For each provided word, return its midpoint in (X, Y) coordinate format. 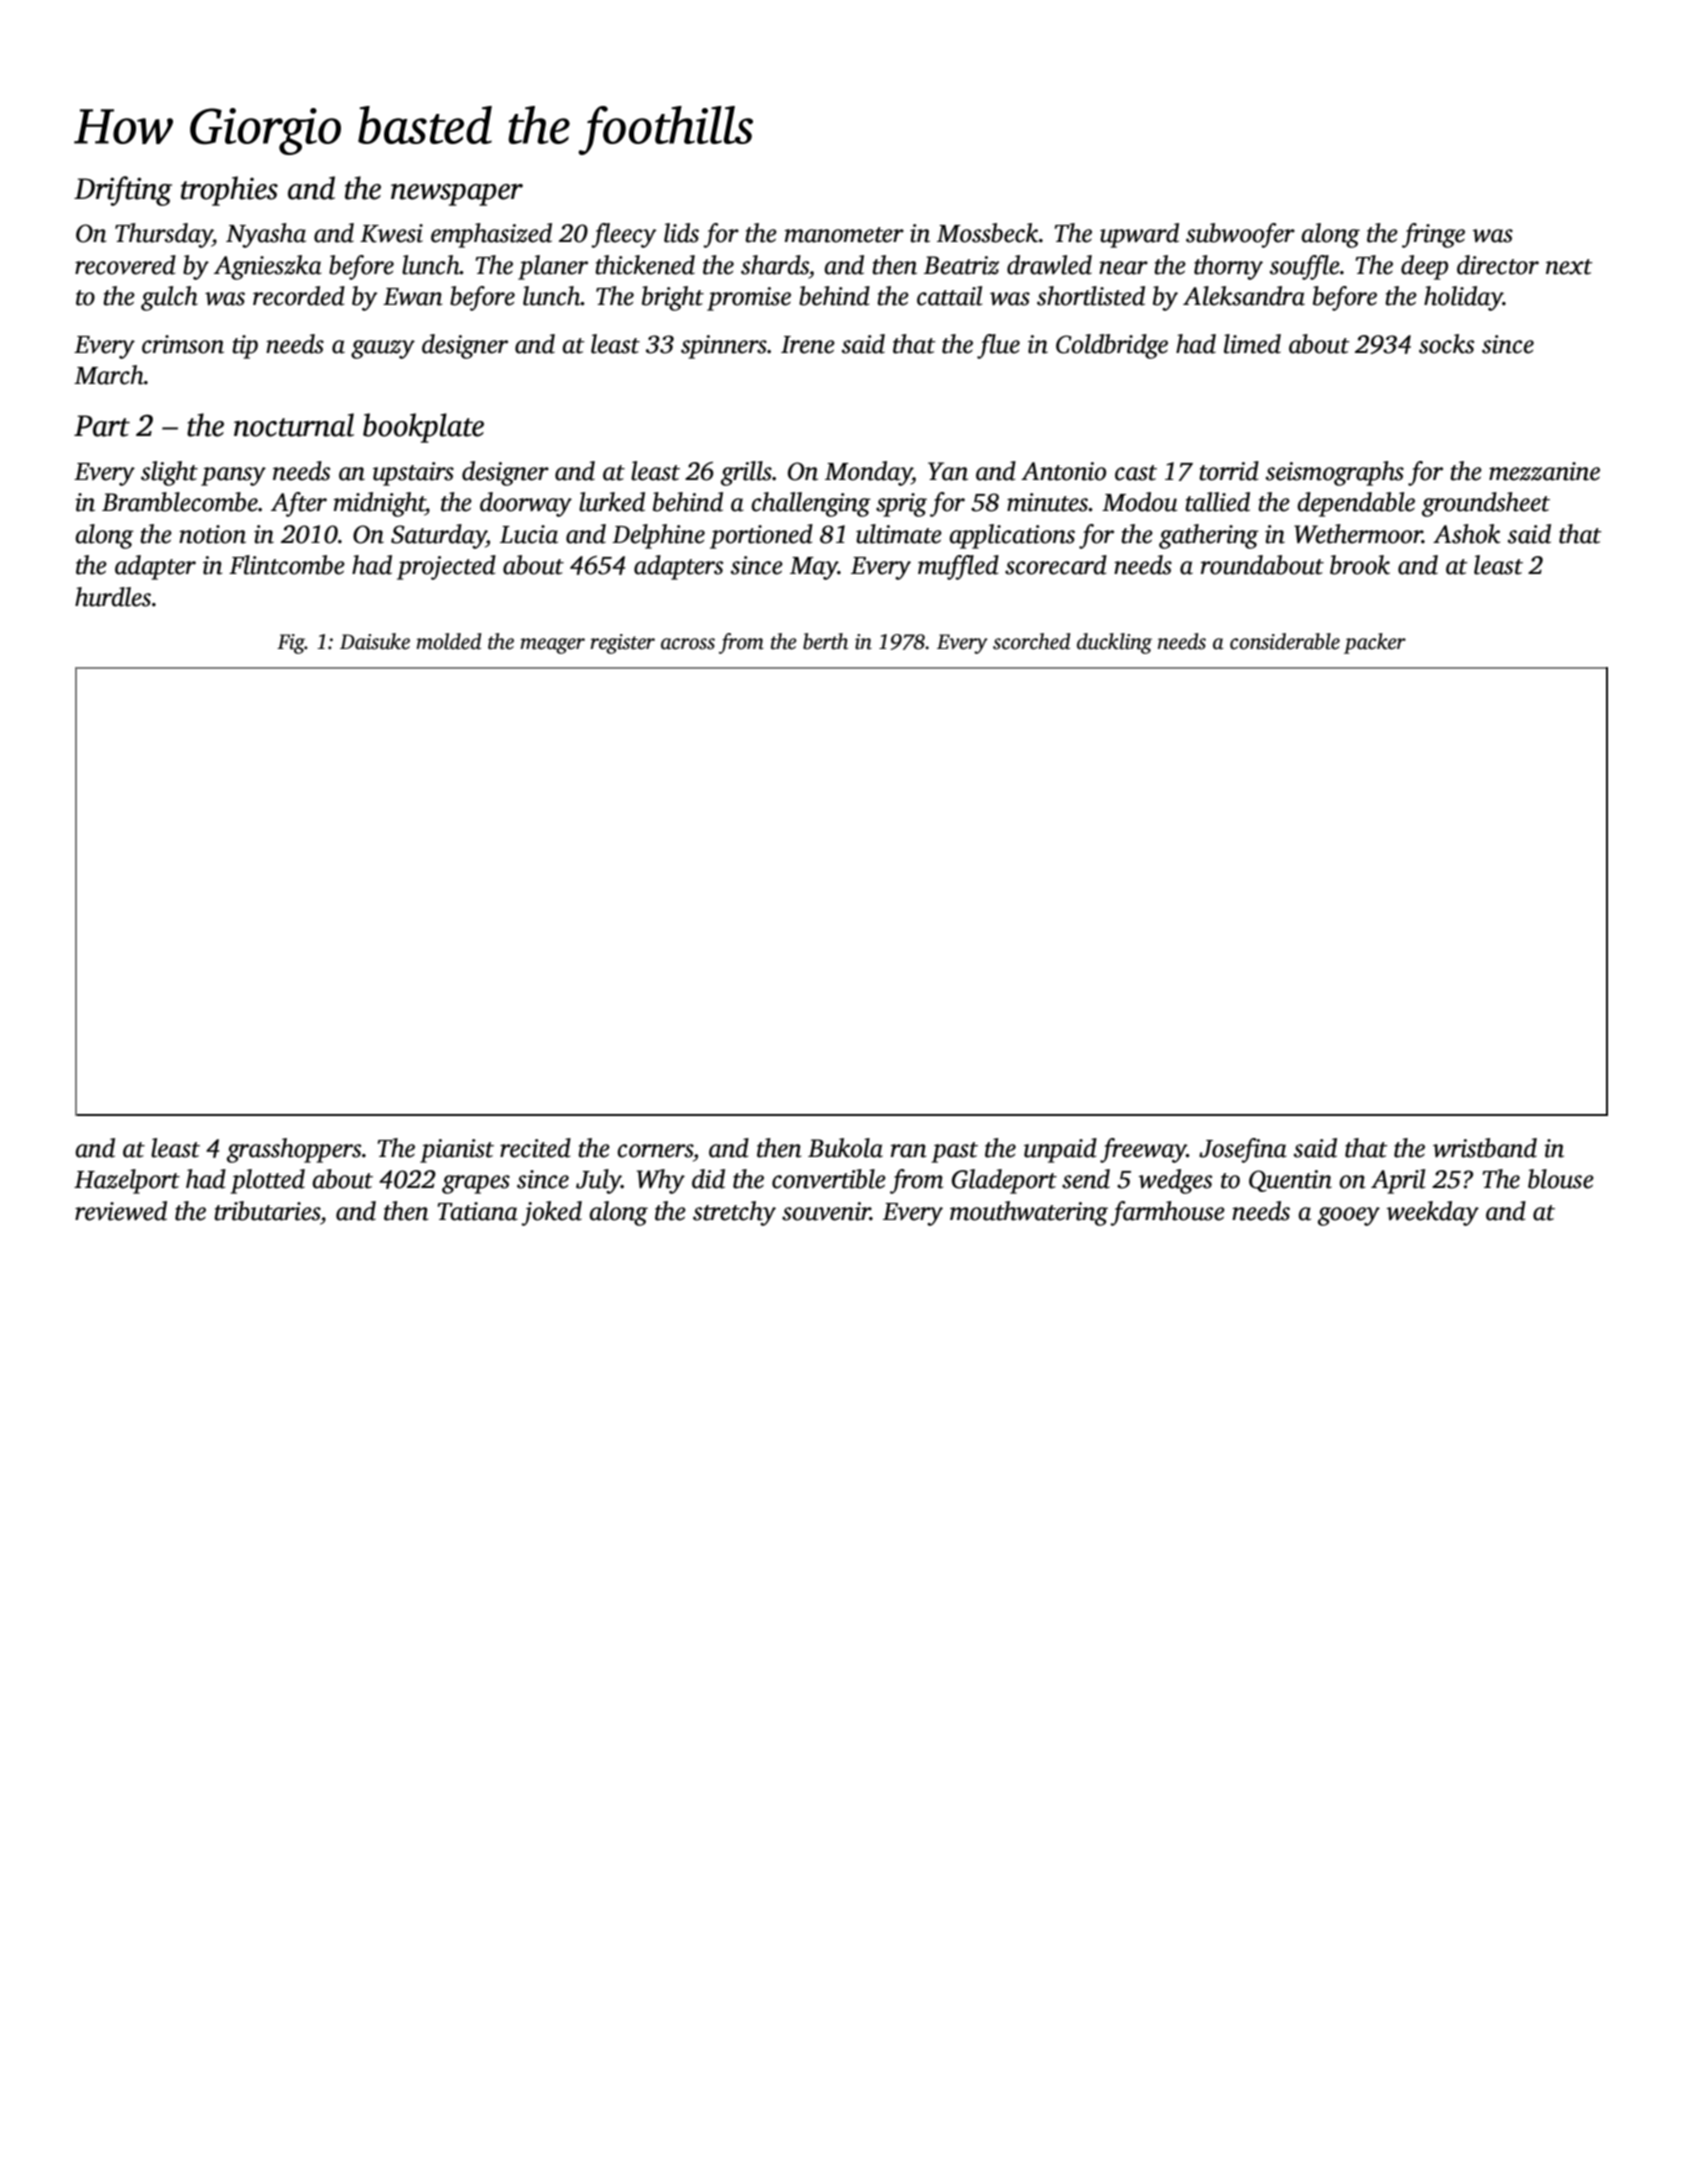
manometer (844, 235)
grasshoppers (294, 1150)
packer (1375, 643)
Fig (291, 644)
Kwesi (391, 233)
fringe (1433, 235)
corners (655, 1151)
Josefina (1243, 1150)
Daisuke (375, 641)
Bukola (845, 1148)
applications (1012, 536)
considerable (1285, 641)
